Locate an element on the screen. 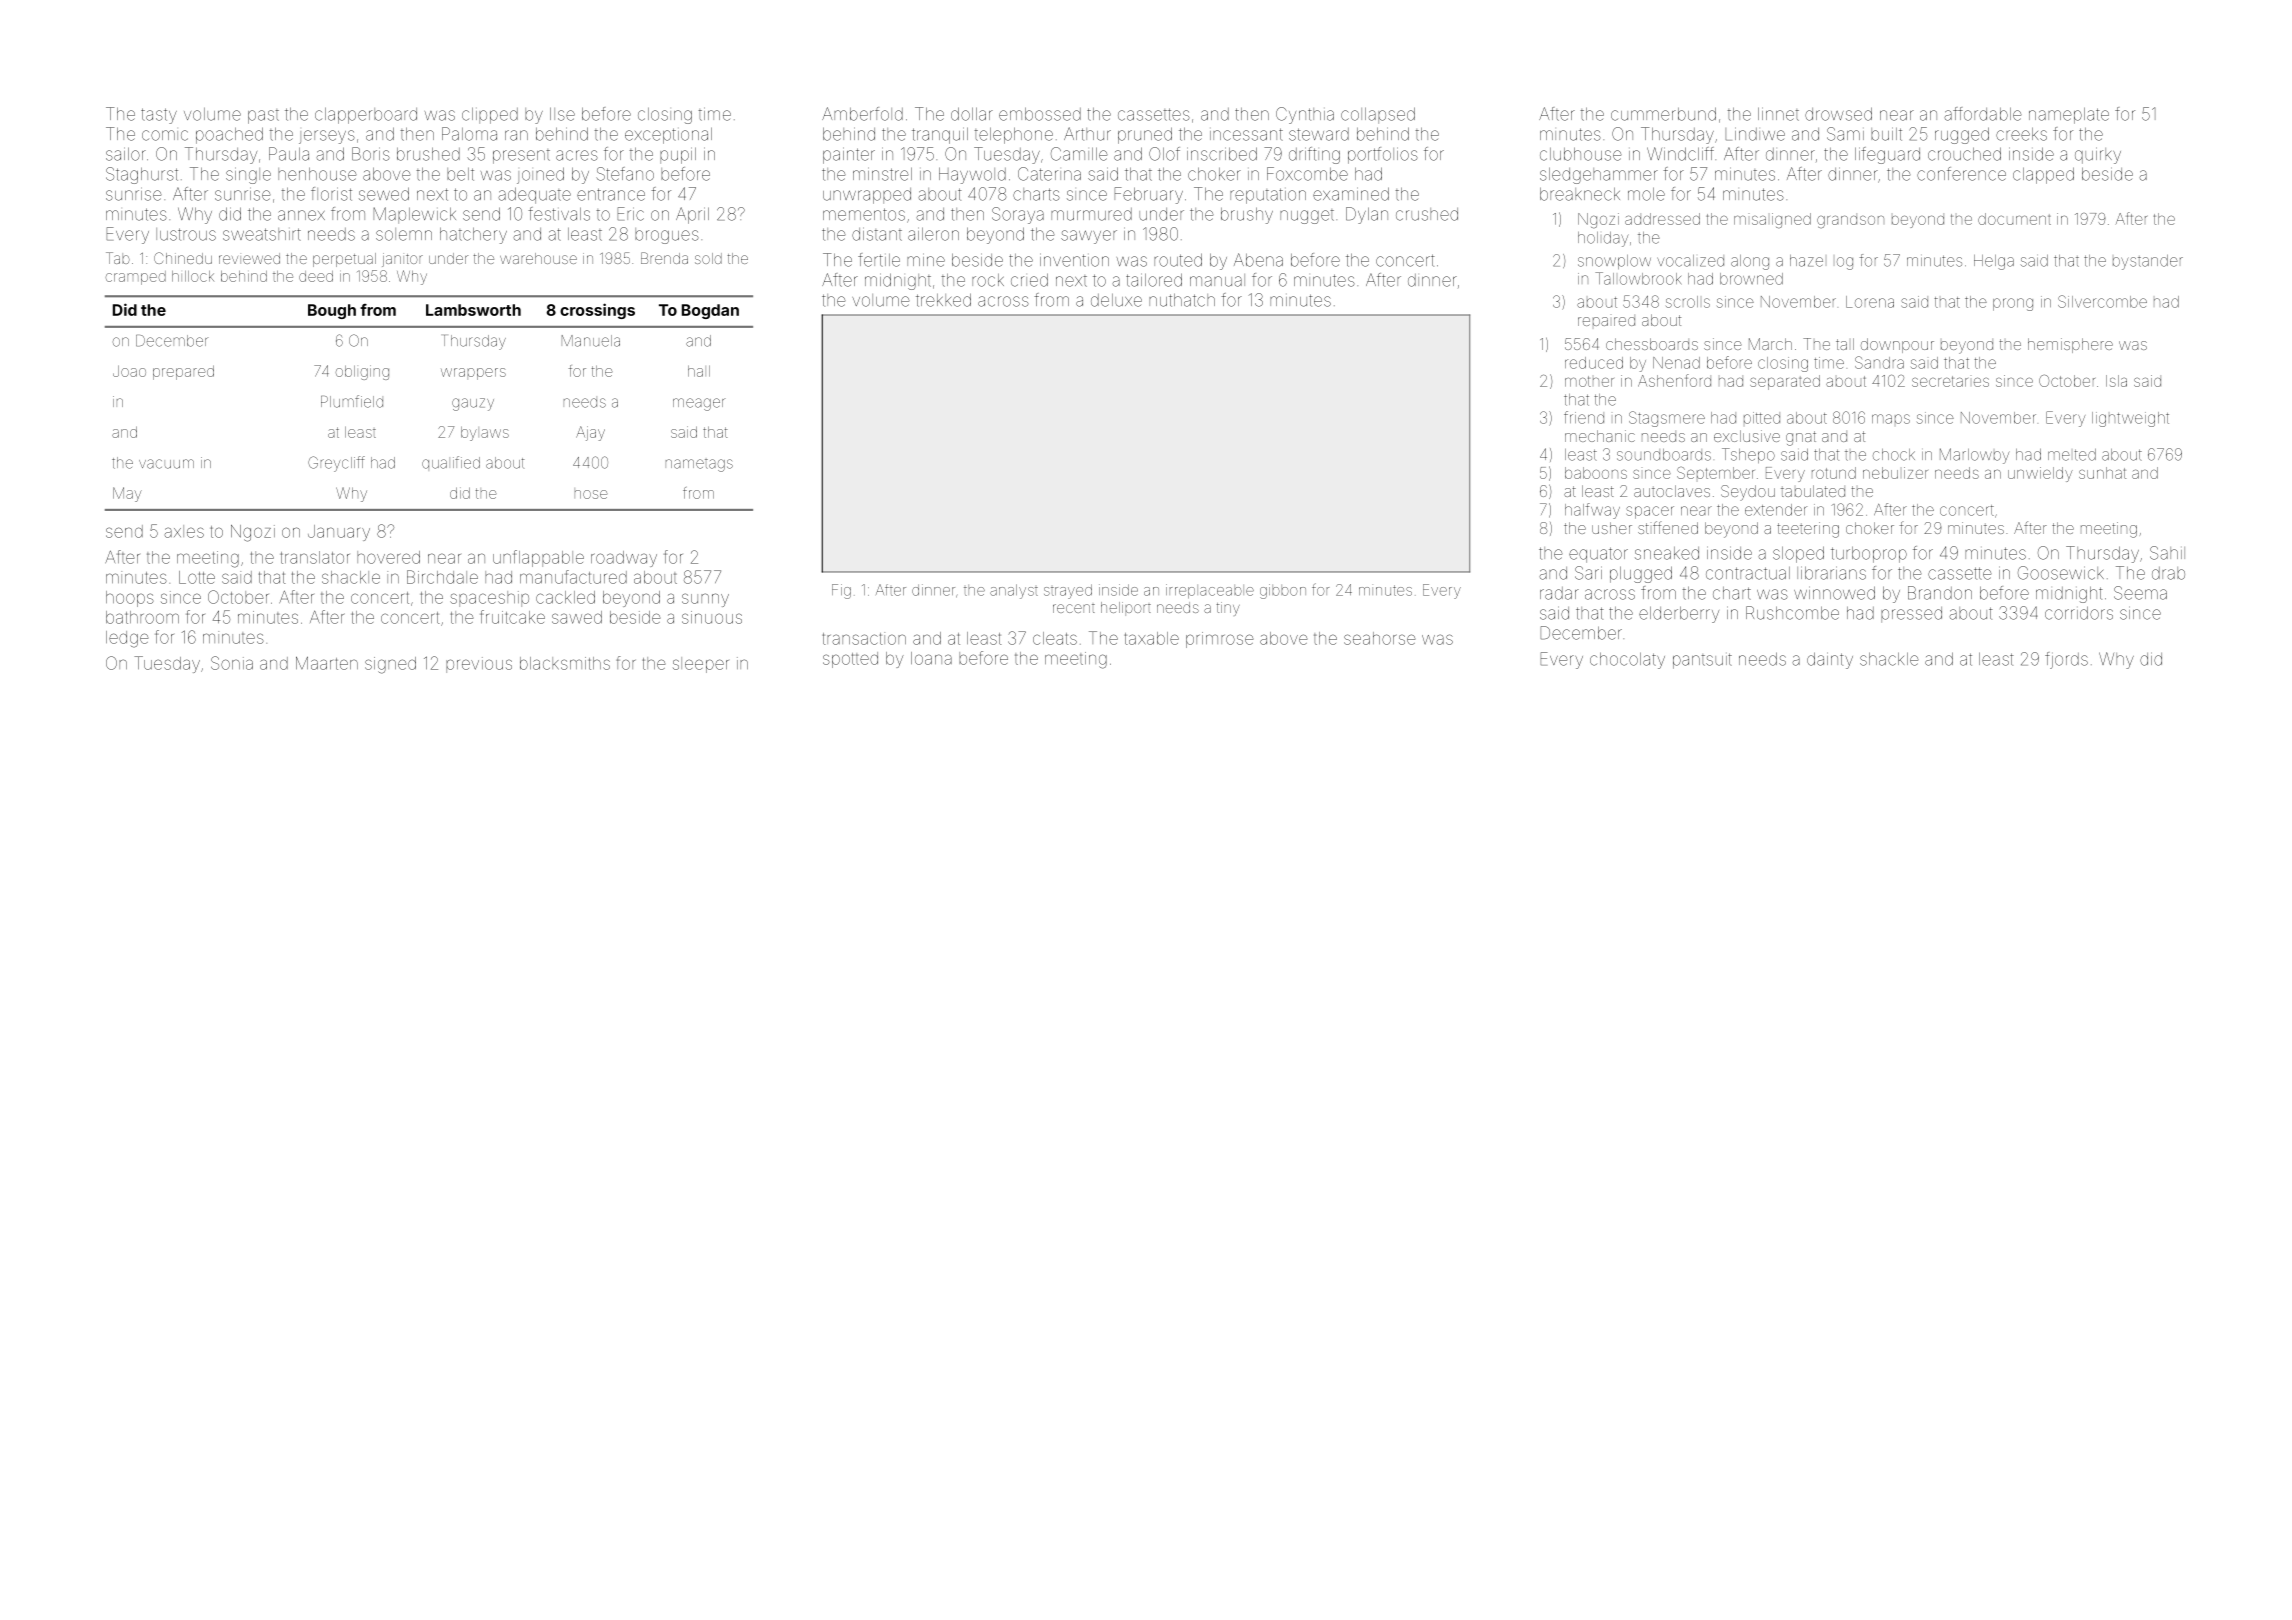 This screenshot has height=1620, width=2292. Soraya is located at coordinates (1018, 215).
